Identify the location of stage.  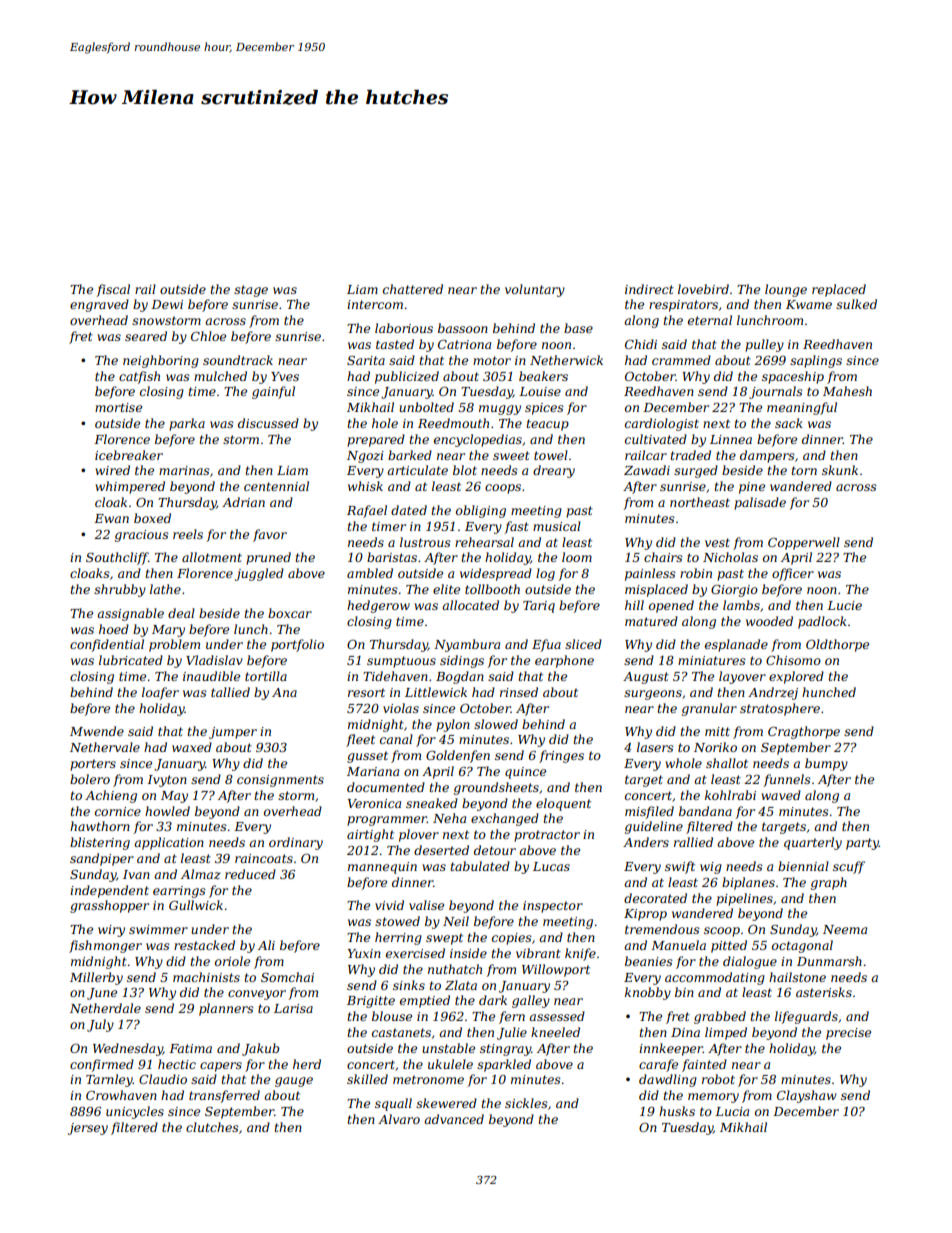
(251, 291).
